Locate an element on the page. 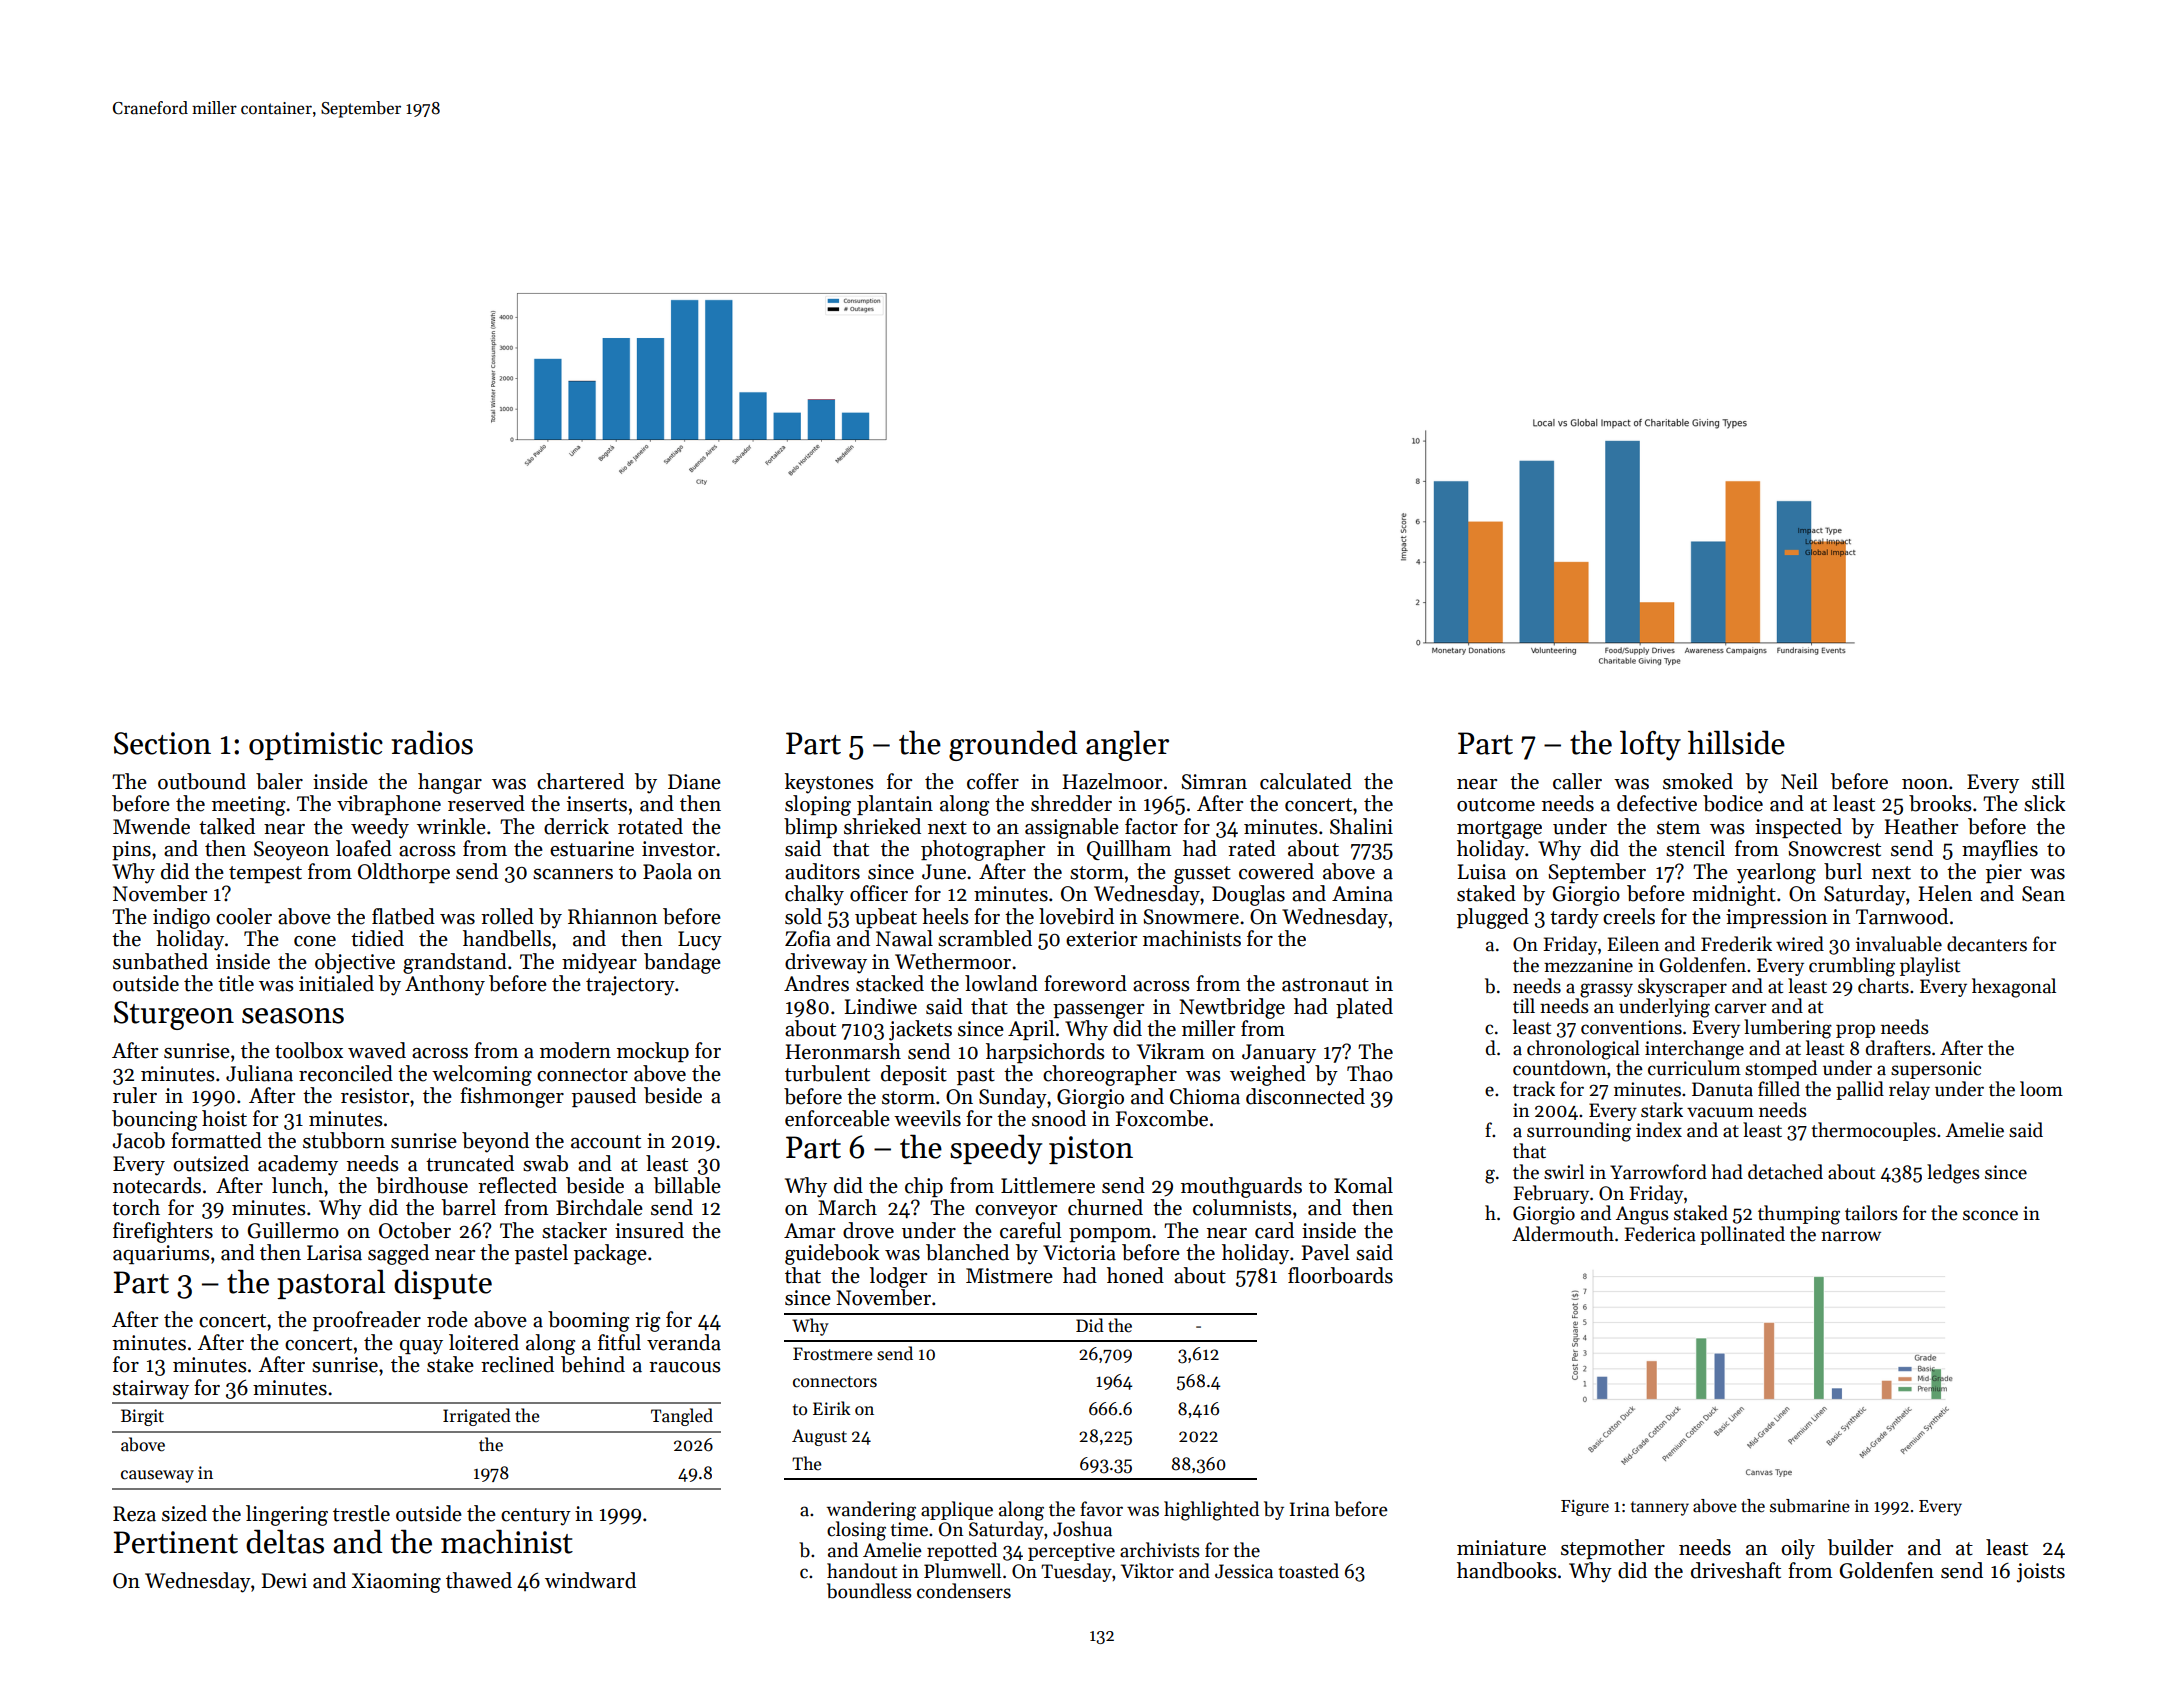  Irrigated is located at coordinates (477, 1417).
